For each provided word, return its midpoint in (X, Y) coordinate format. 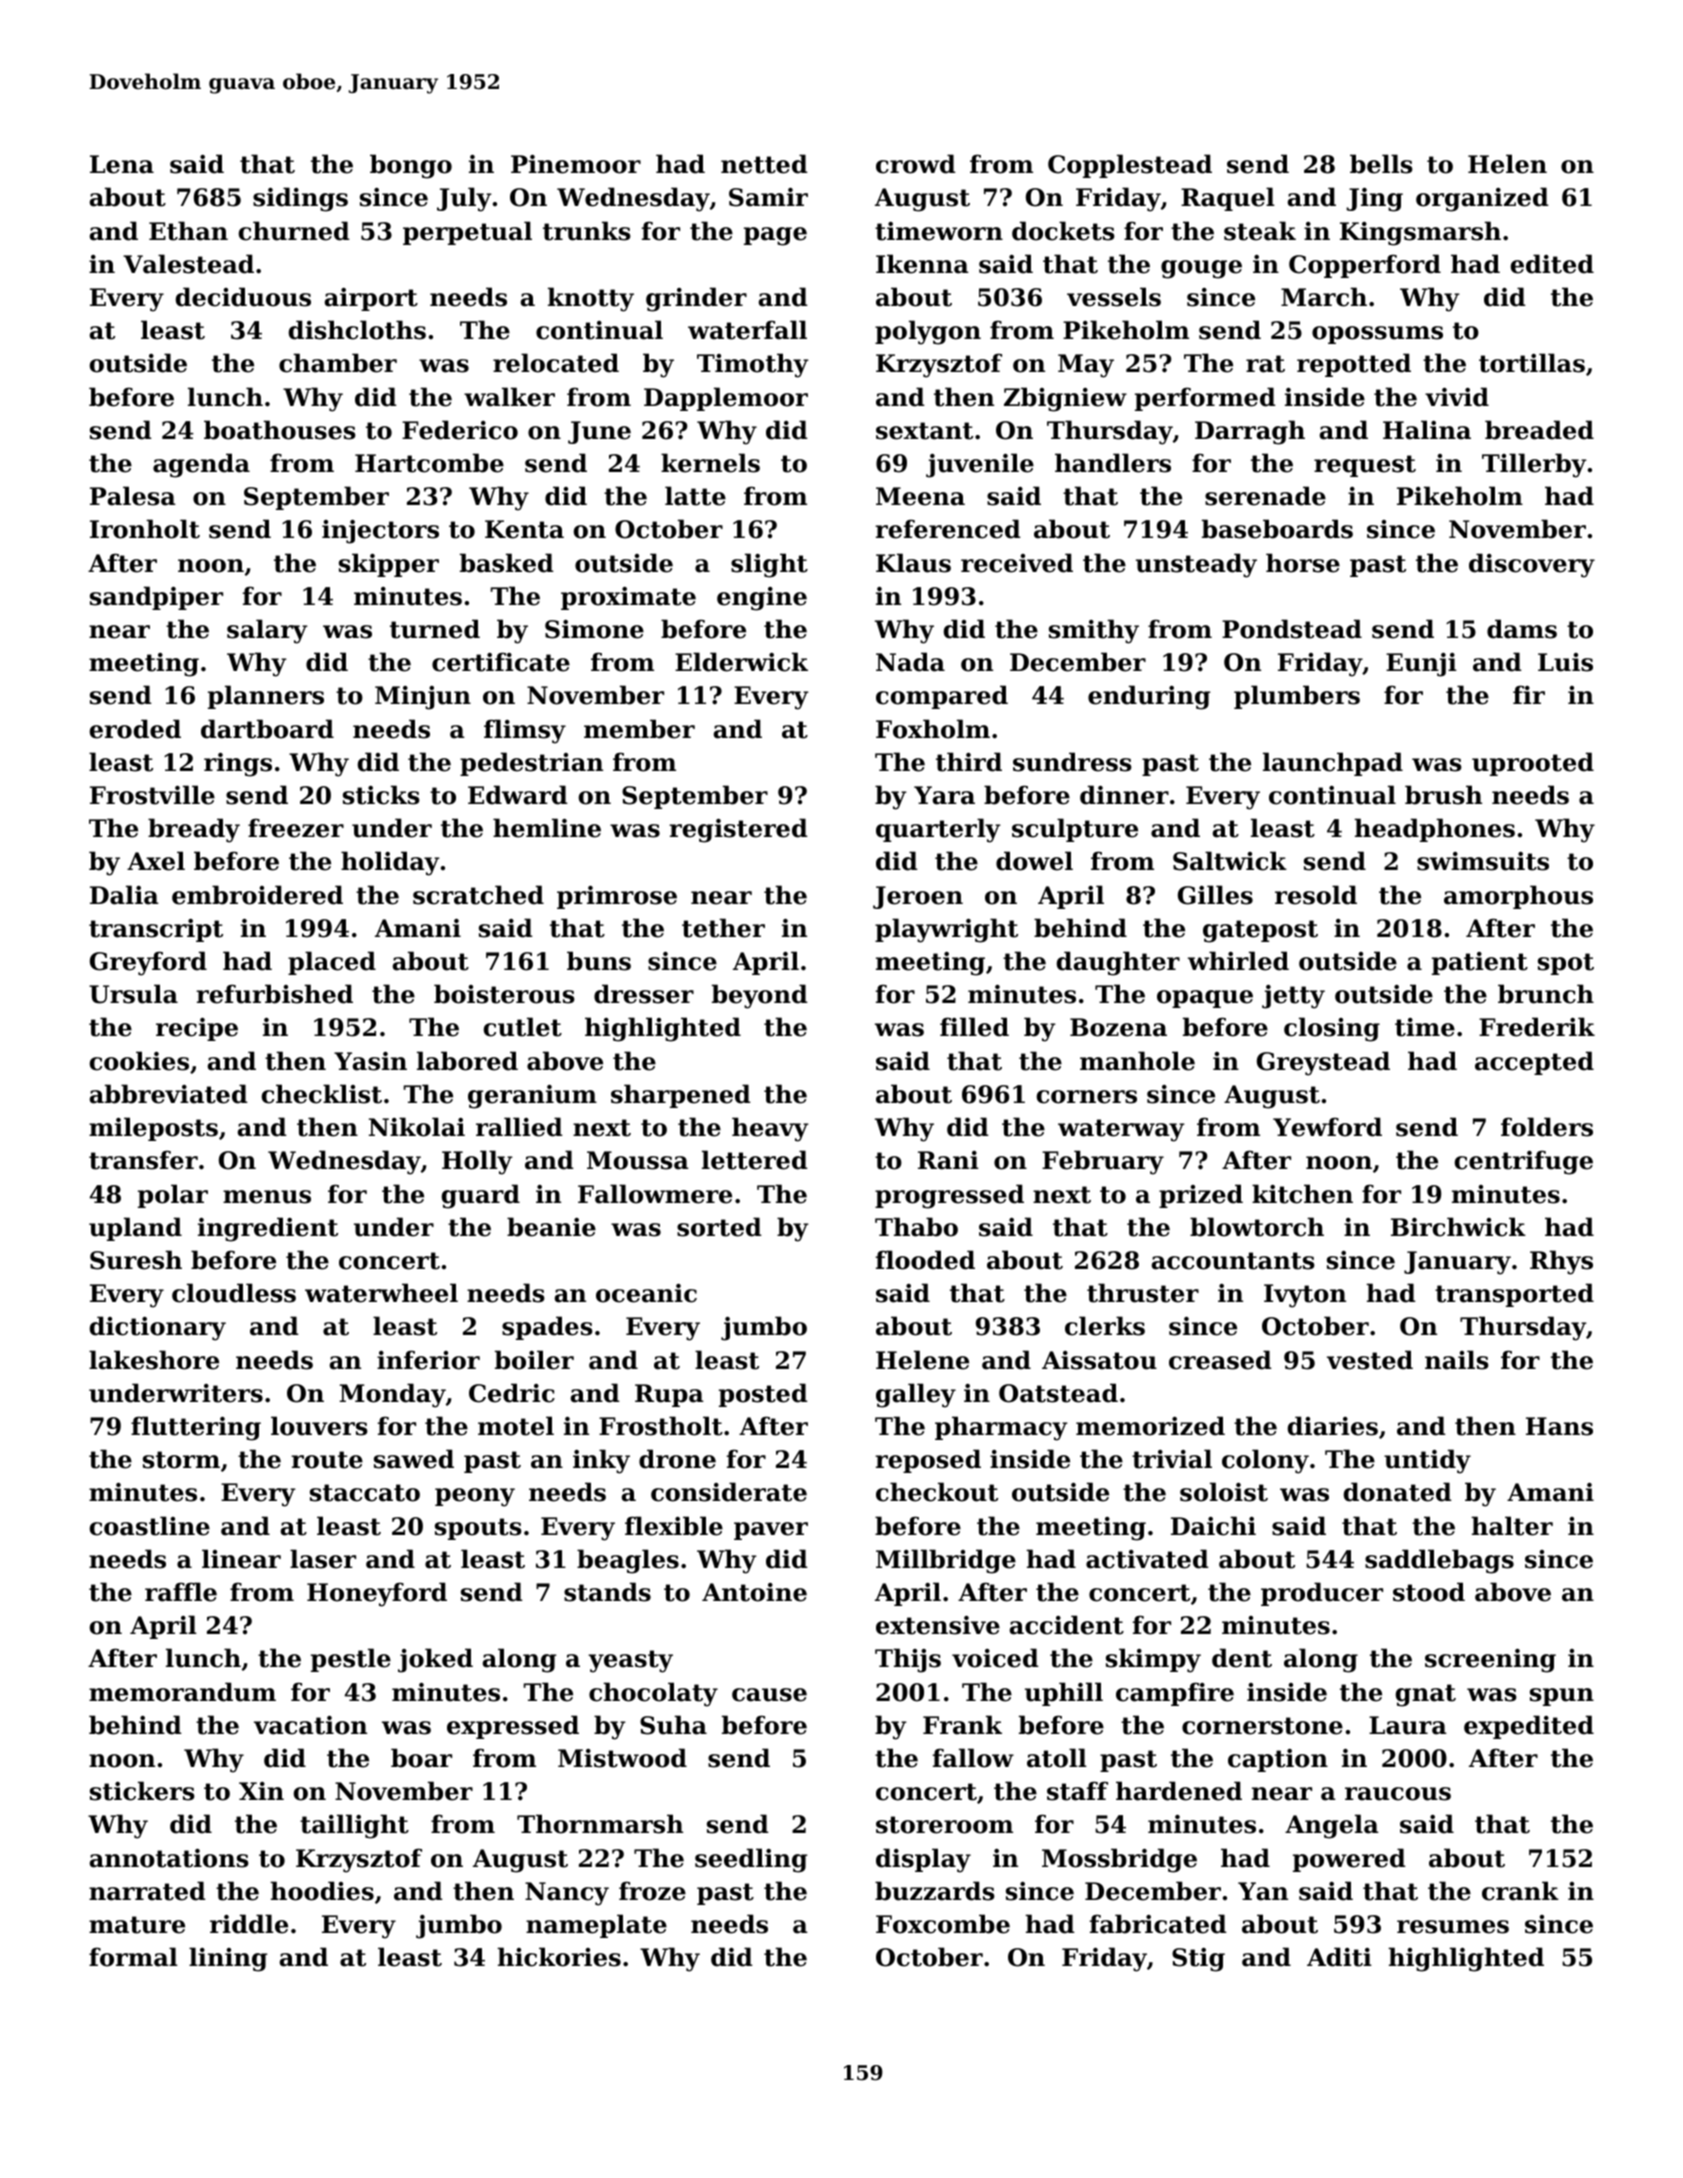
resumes (1453, 1927)
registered (738, 830)
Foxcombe (943, 1924)
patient (1480, 963)
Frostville (152, 795)
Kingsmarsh (1420, 233)
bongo (411, 166)
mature (137, 1925)
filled (974, 1027)
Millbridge (946, 1561)
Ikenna (922, 264)
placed (332, 963)
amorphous (1518, 897)
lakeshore (154, 1360)
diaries (1333, 1426)
